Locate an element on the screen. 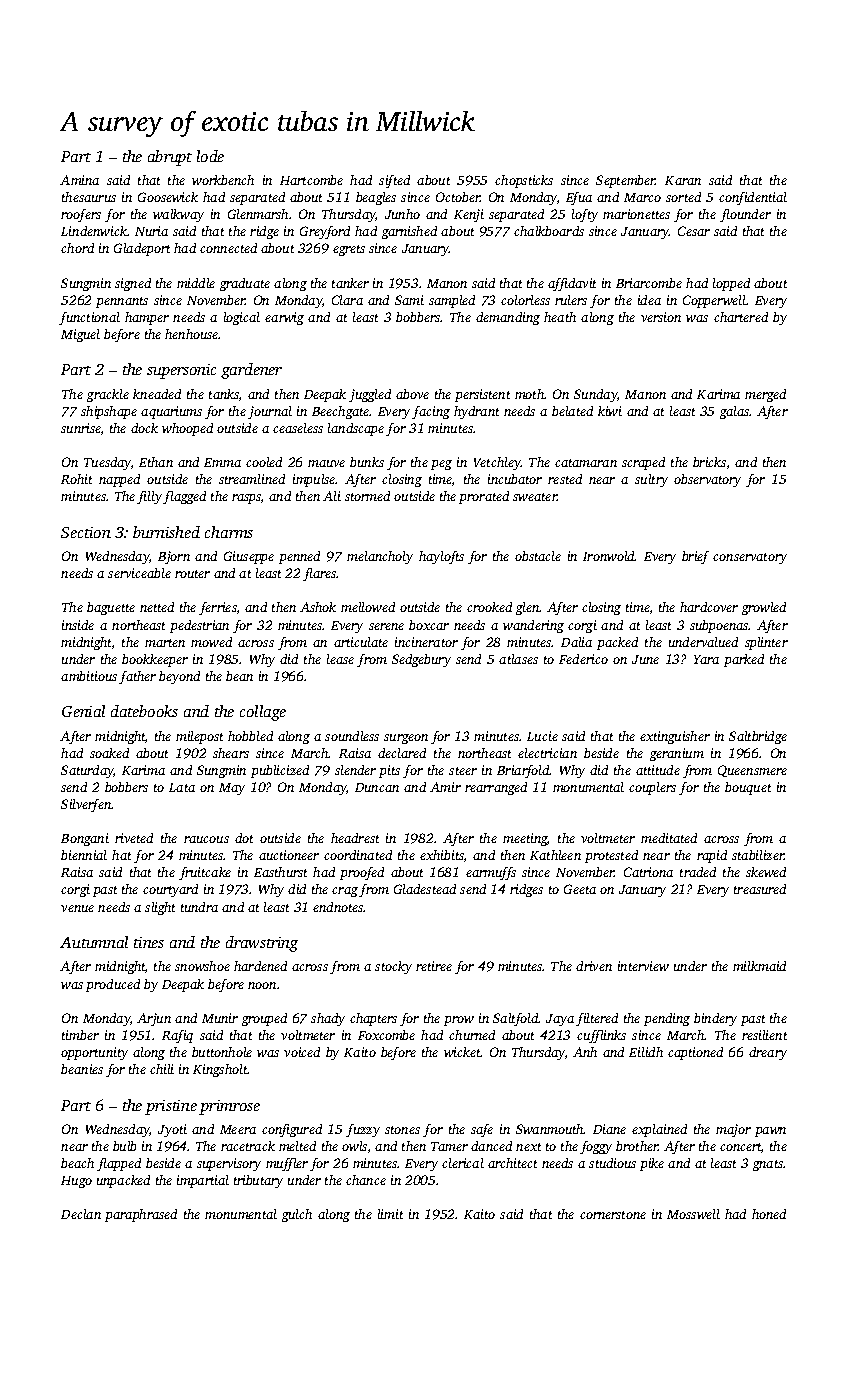  Amina is located at coordinates (79, 180).
